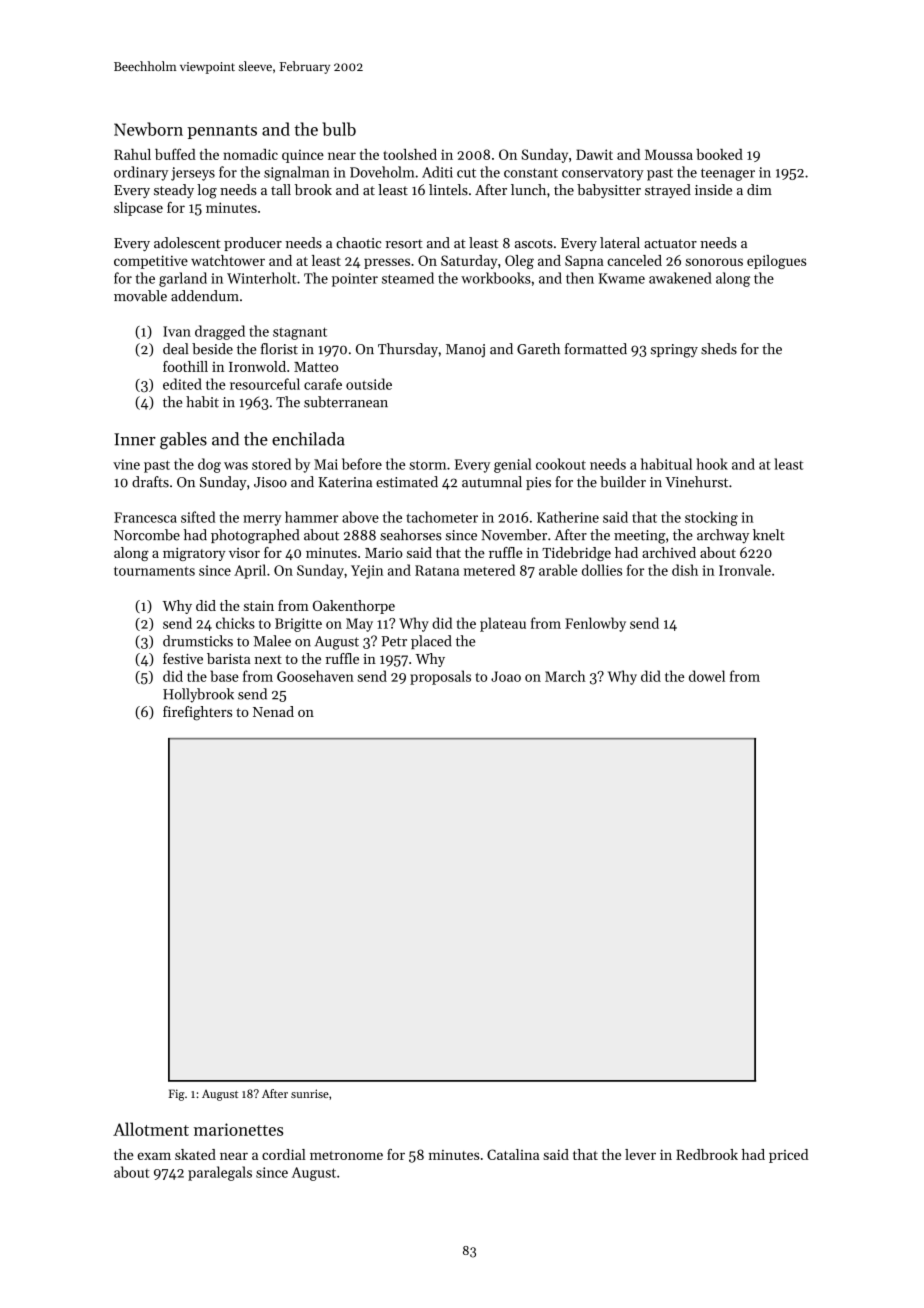 This screenshot has height=1308, width=924. I want to click on Nenad, so click(273, 711).
